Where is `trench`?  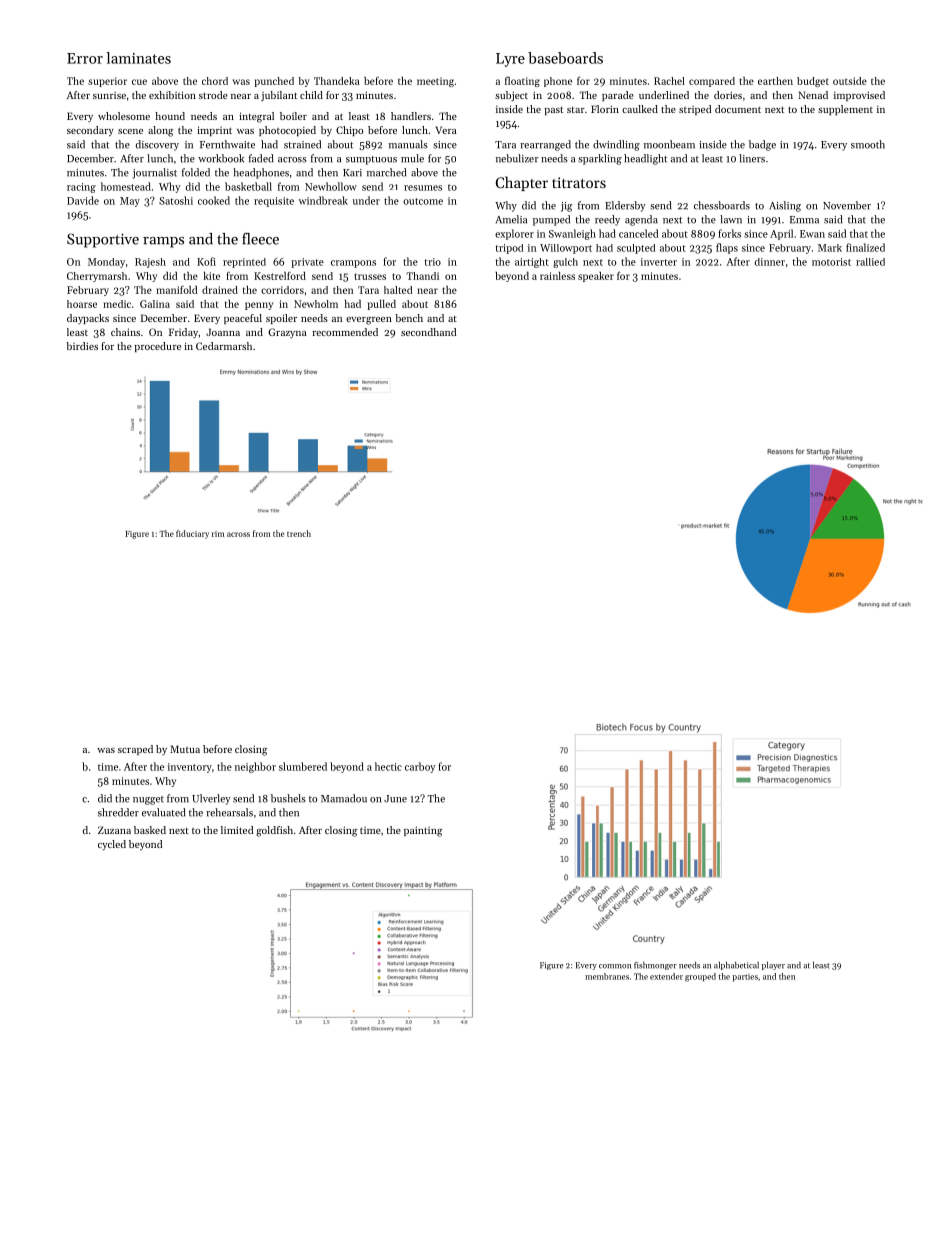 trench is located at coordinates (299, 533).
